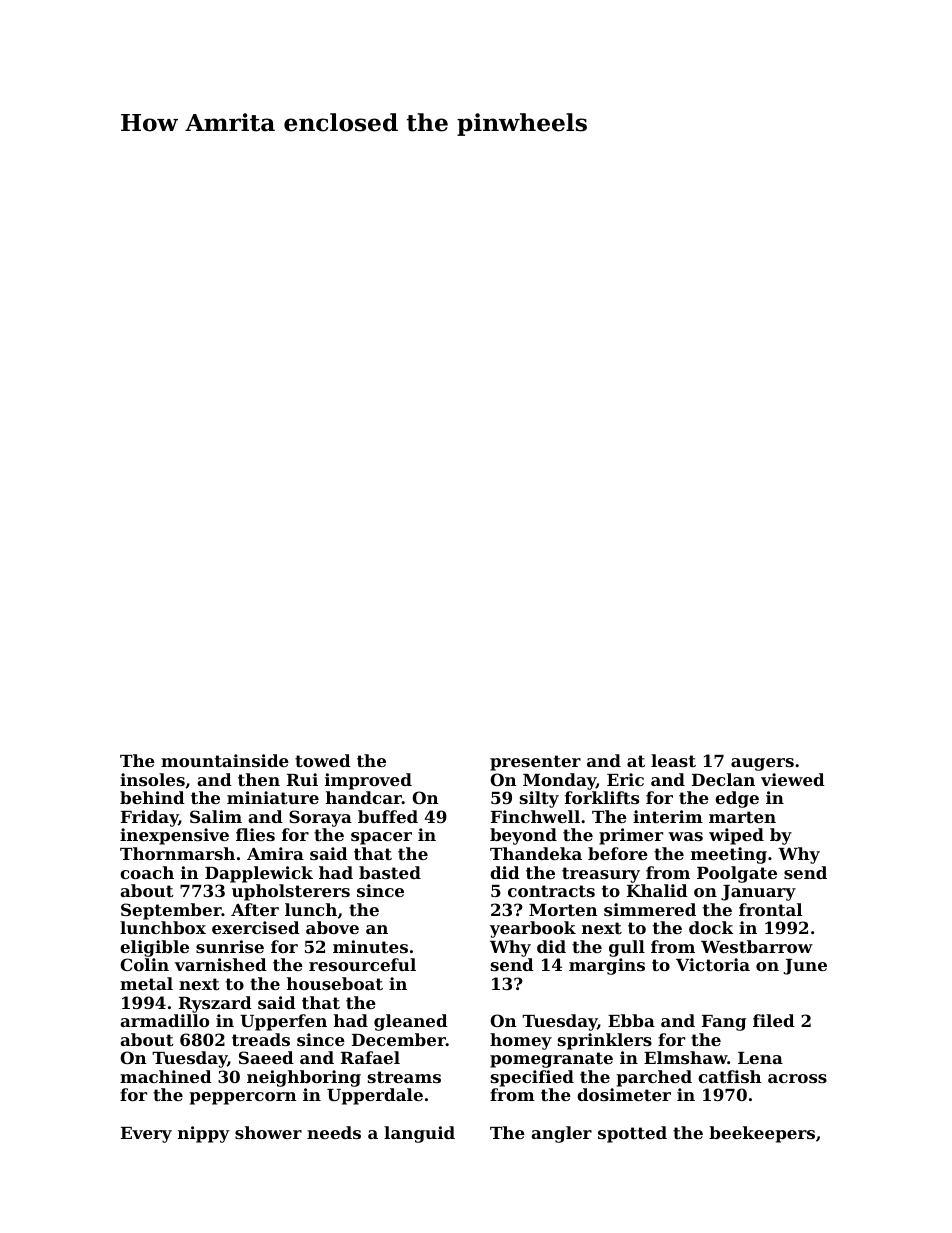 Image resolution: width=952 pixels, height=1233 pixels. Describe the element at coordinates (362, 964) in the image. I see `resourceful` at that location.
